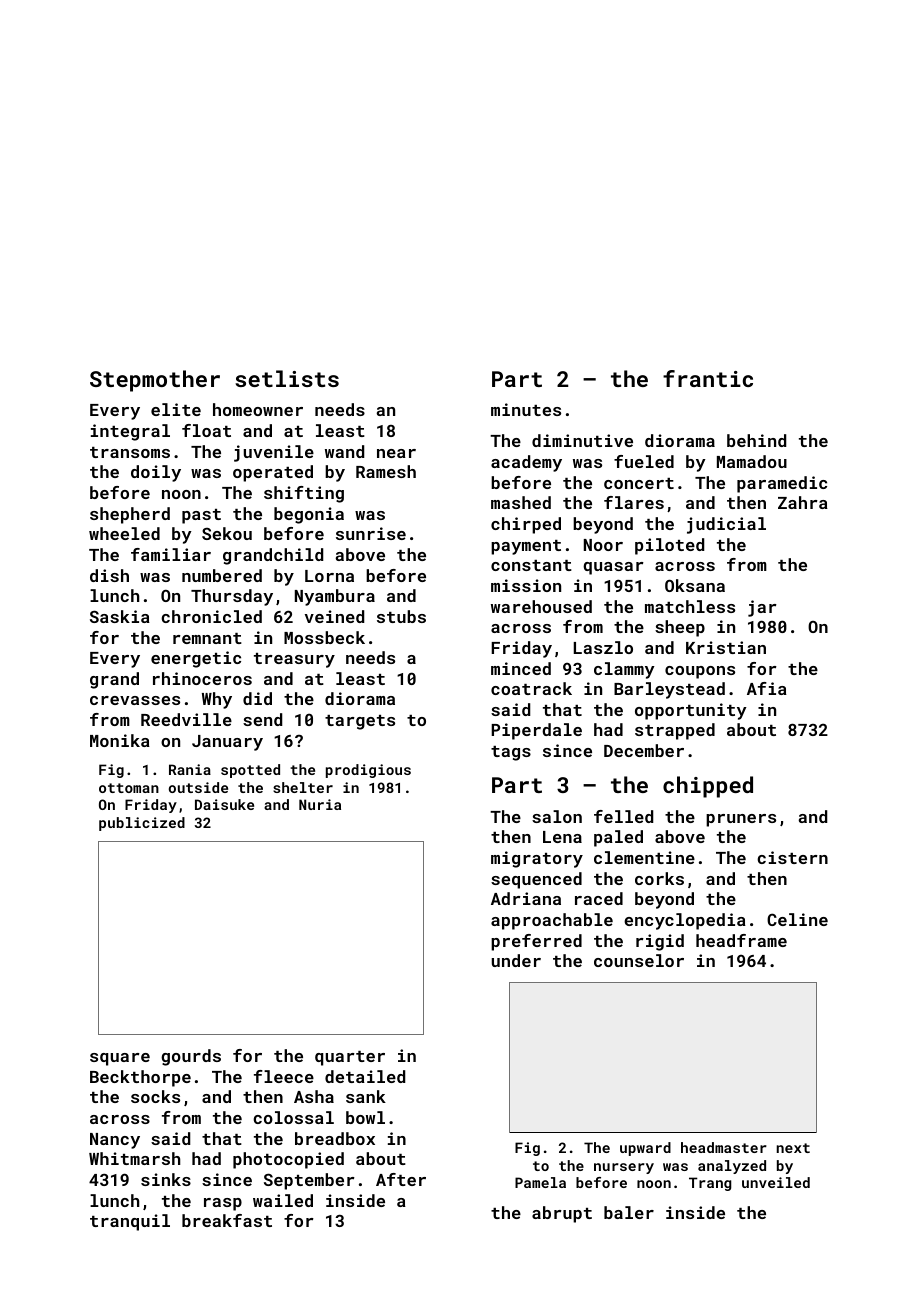 The width and height of the screenshot is (924, 1311). What do you see at coordinates (130, 452) in the screenshot?
I see `transoms` at bounding box center [130, 452].
